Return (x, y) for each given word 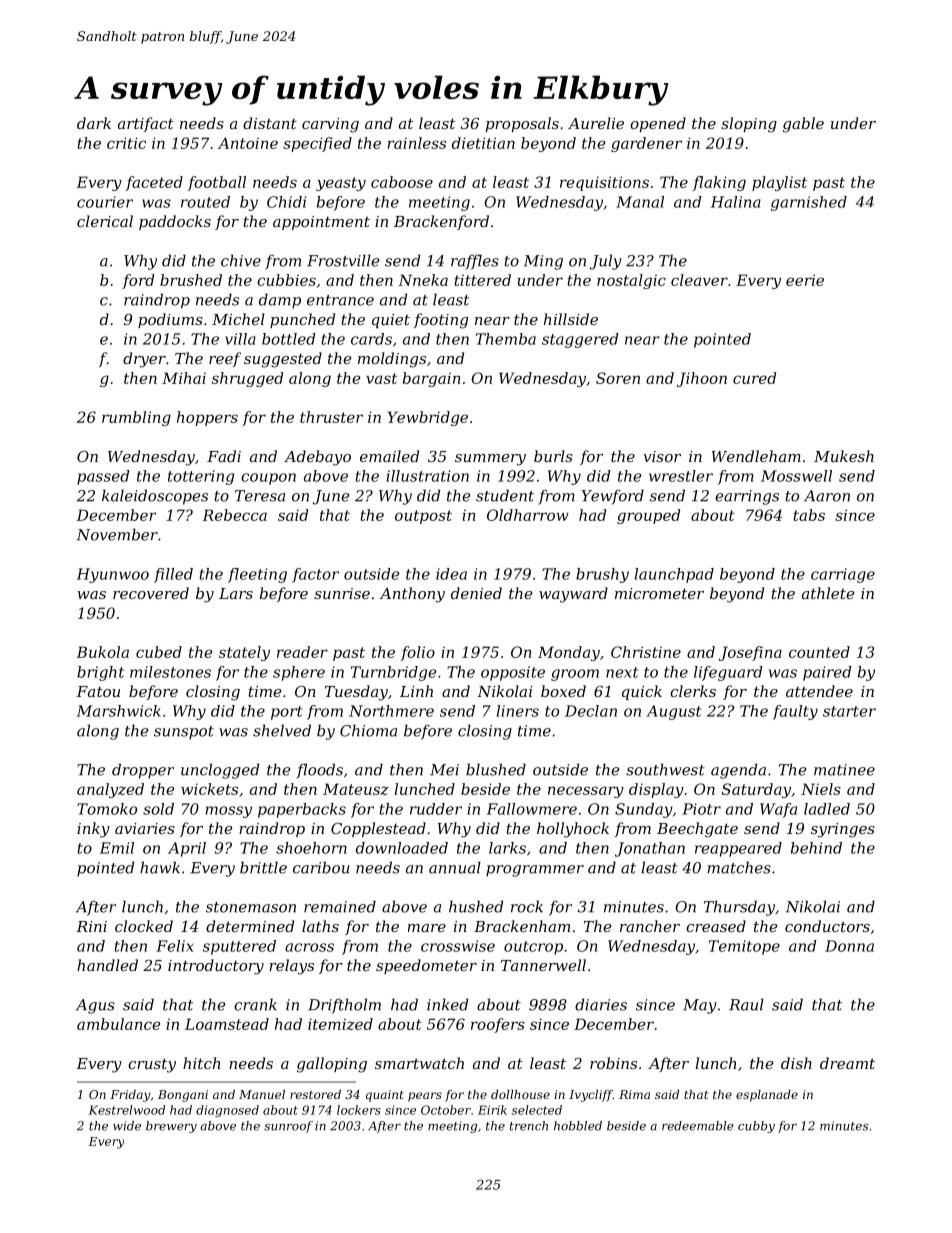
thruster (331, 417)
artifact (146, 124)
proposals (522, 124)
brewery (171, 1127)
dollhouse (520, 1094)
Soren (618, 378)
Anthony (412, 595)
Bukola (102, 652)
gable (803, 125)
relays (291, 967)
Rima (634, 1094)
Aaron (827, 496)
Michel (238, 319)
